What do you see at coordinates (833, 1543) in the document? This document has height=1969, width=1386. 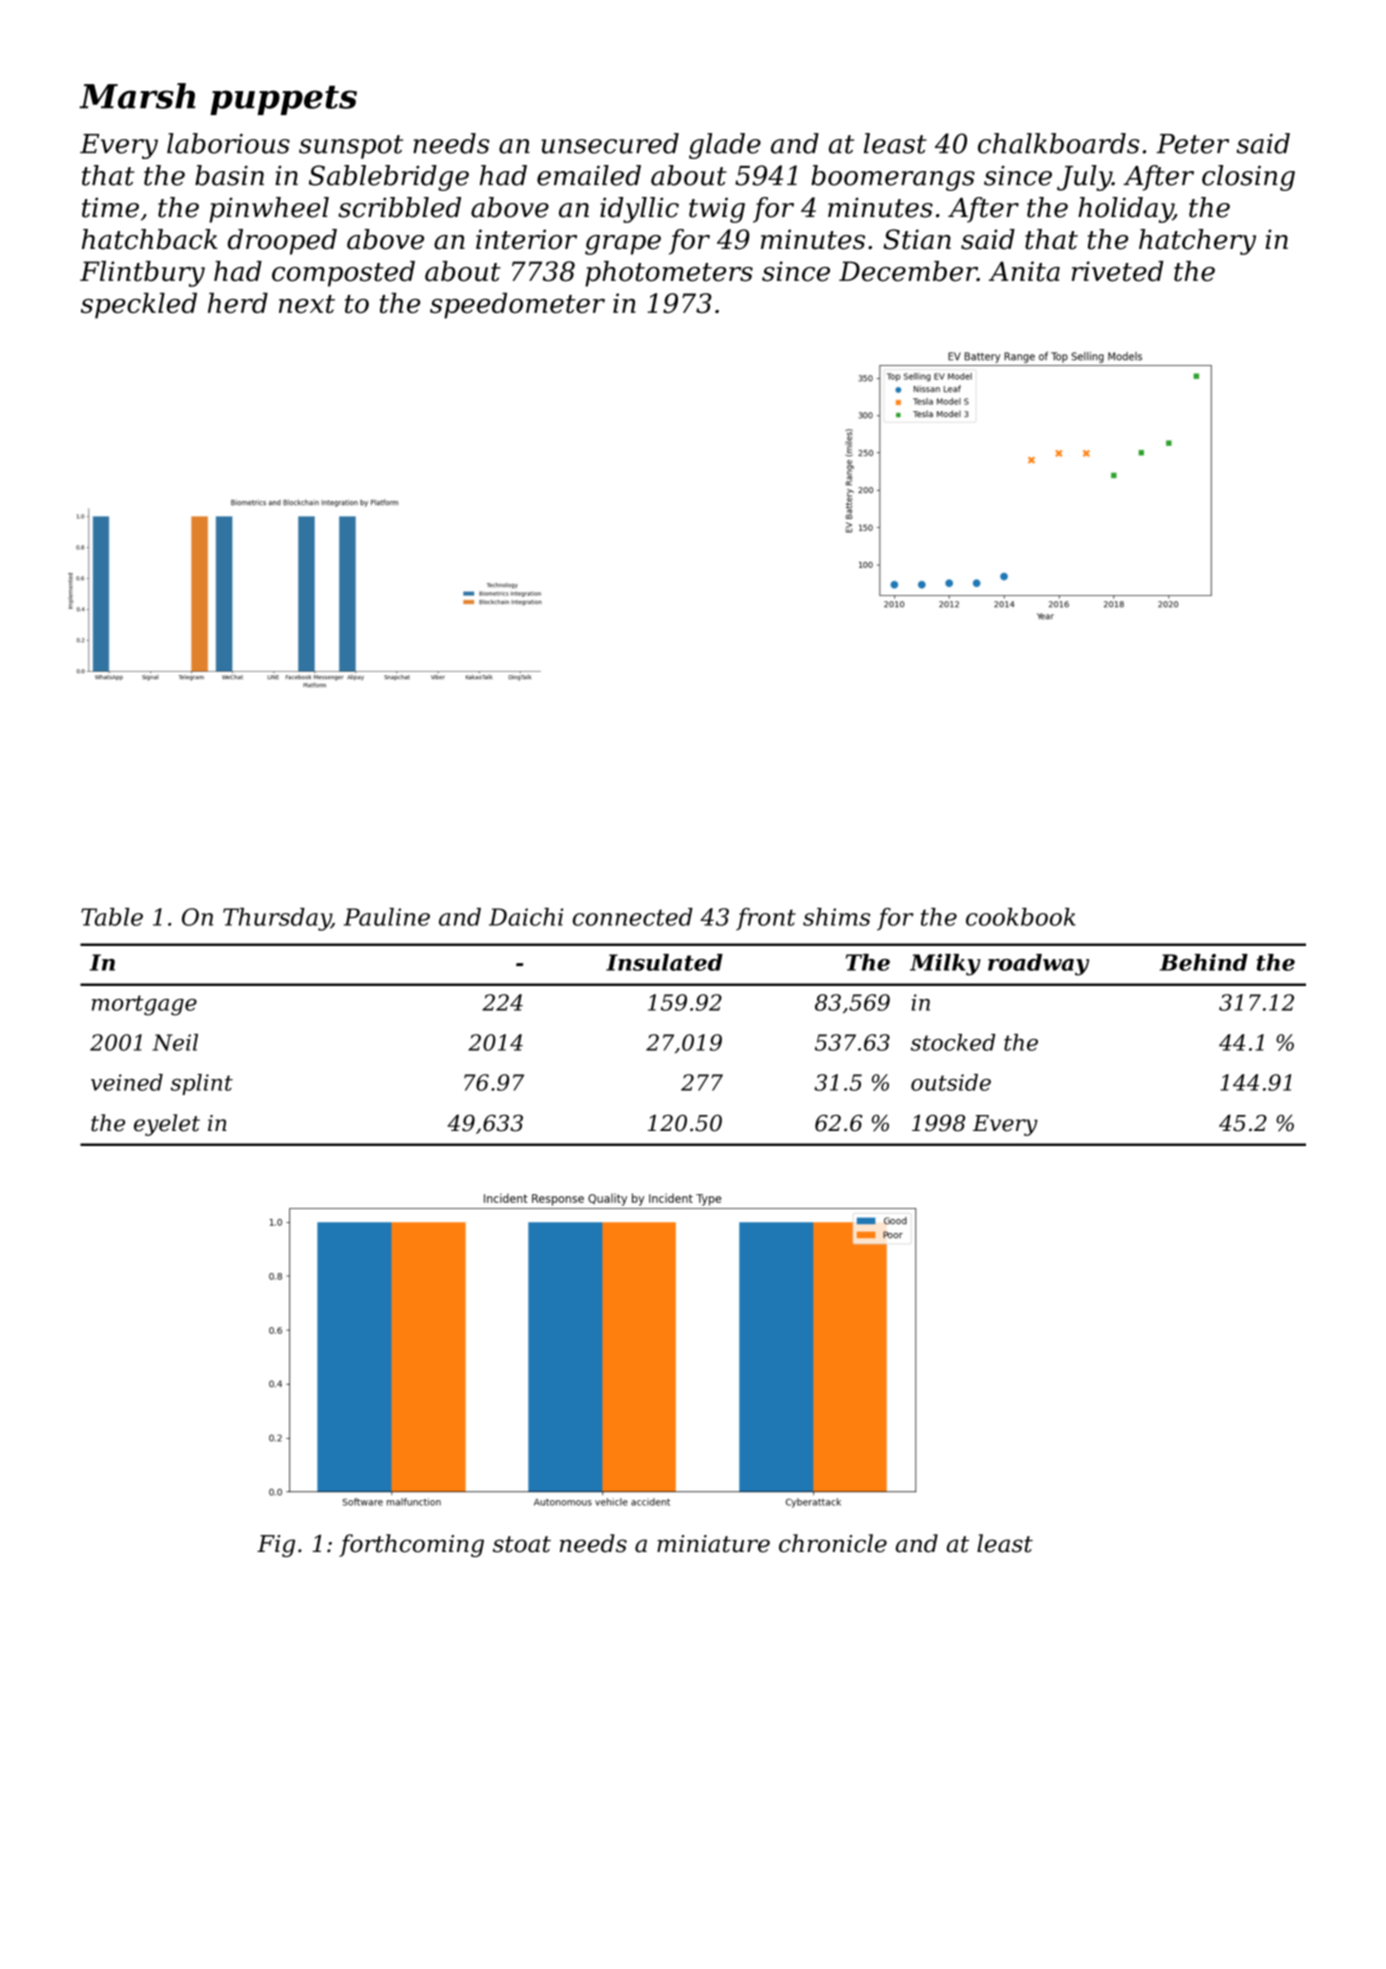 I see `chronicle` at bounding box center [833, 1543].
